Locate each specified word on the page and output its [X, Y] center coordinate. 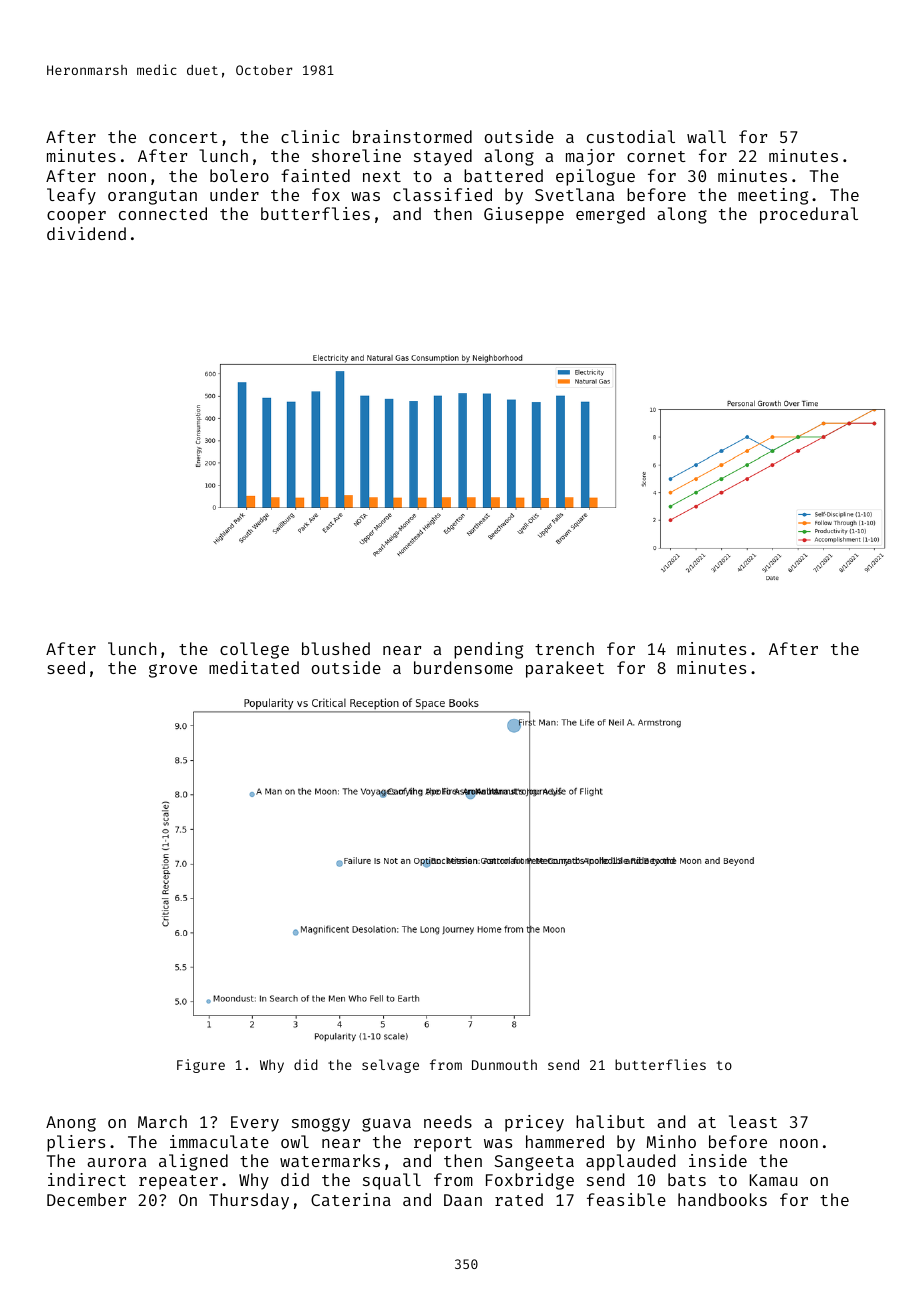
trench [564, 648]
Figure [201, 1066]
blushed [336, 648]
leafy [71, 196]
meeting [773, 196]
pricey [534, 1123]
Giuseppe [524, 215]
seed [66, 667]
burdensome [463, 667]
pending [488, 650]
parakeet [565, 669]
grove [173, 671]
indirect [87, 1179]
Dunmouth [504, 1064]
